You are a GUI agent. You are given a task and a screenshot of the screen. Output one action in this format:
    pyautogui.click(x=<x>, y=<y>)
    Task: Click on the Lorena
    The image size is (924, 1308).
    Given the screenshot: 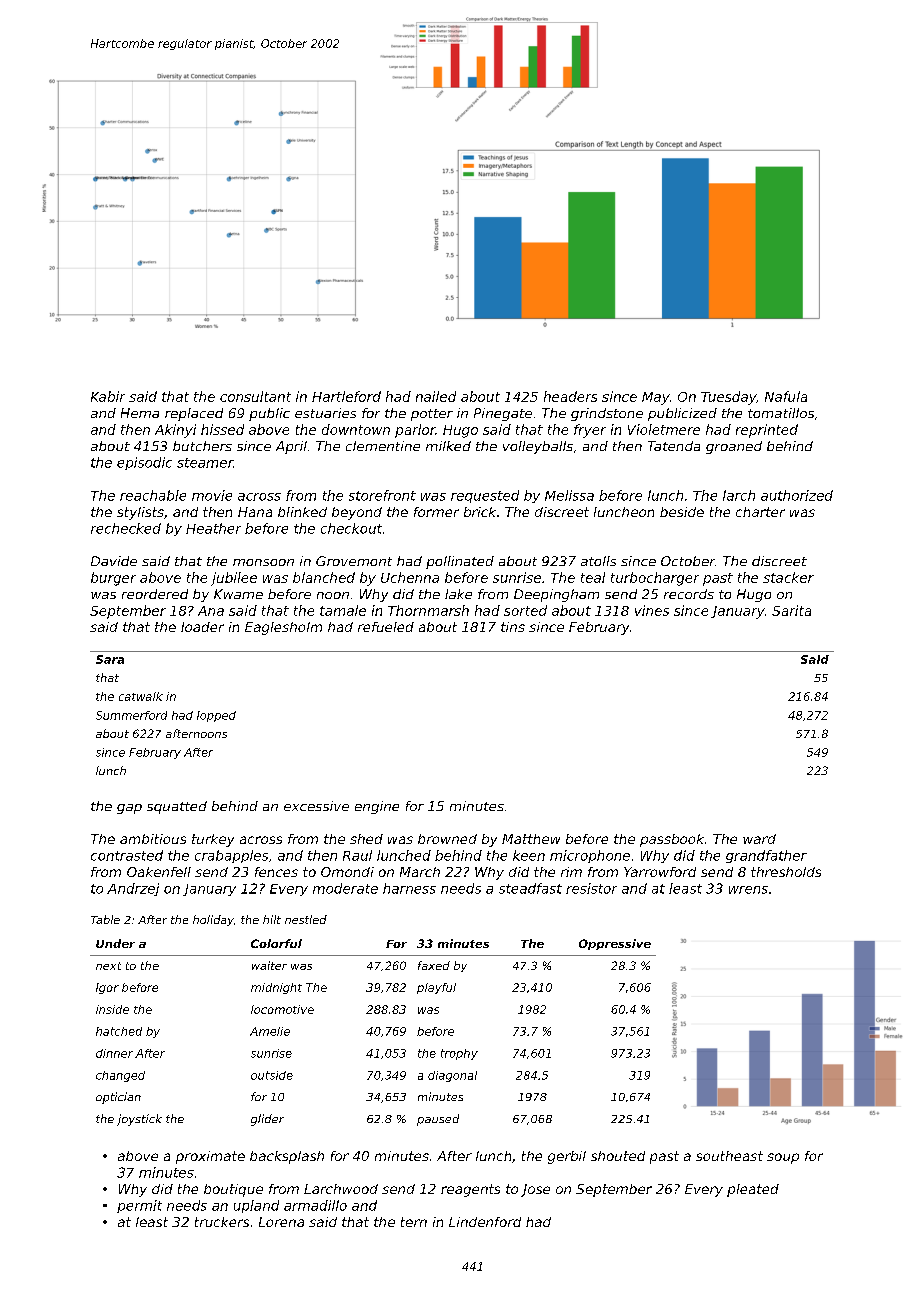 What is the action you would take?
    pyautogui.click(x=281, y=1222)
